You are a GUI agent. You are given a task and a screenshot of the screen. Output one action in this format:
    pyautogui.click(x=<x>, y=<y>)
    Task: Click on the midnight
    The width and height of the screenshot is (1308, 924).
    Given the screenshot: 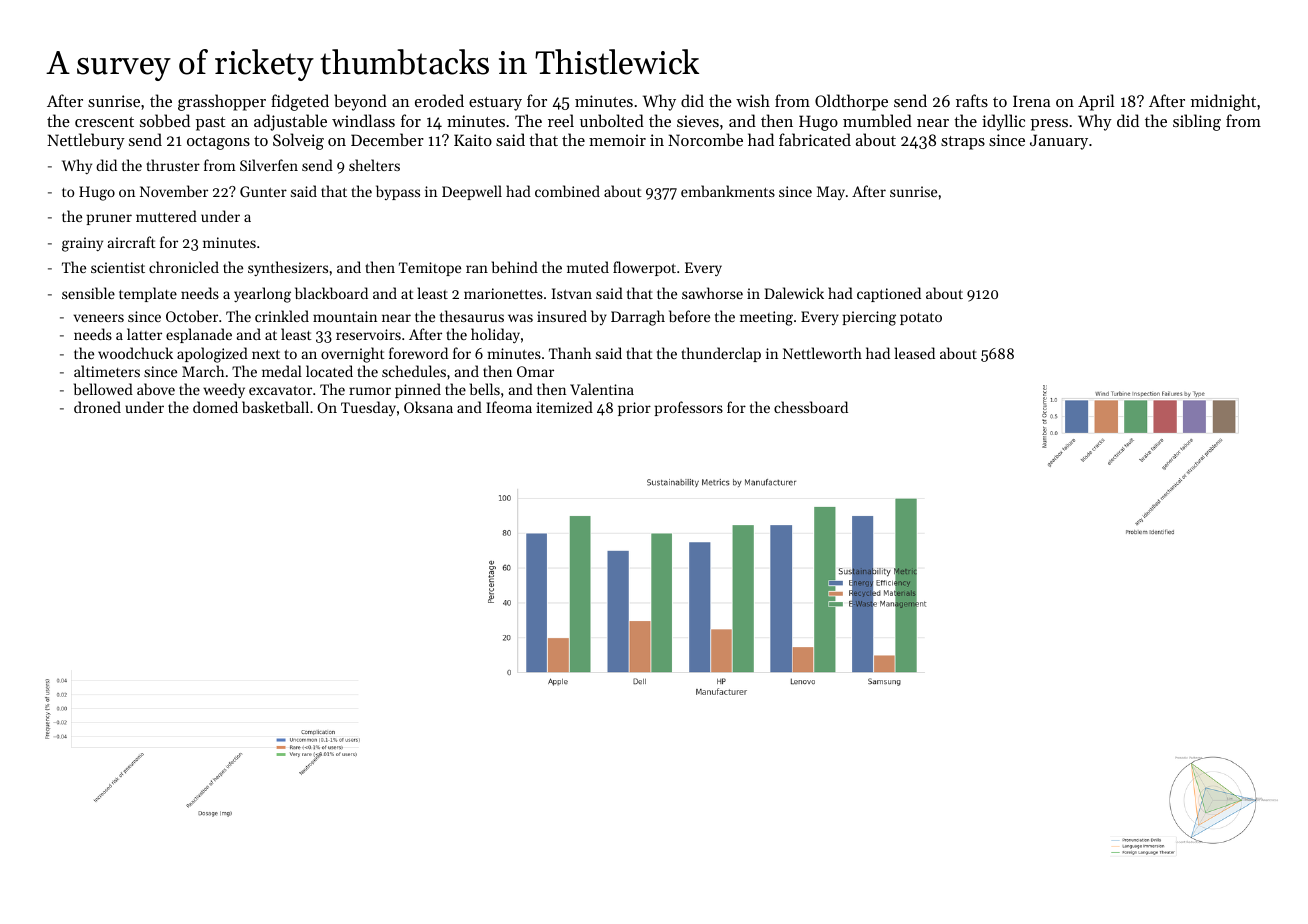 What is the action you would take?
    pyautogui.click(x=1223, y=102)
